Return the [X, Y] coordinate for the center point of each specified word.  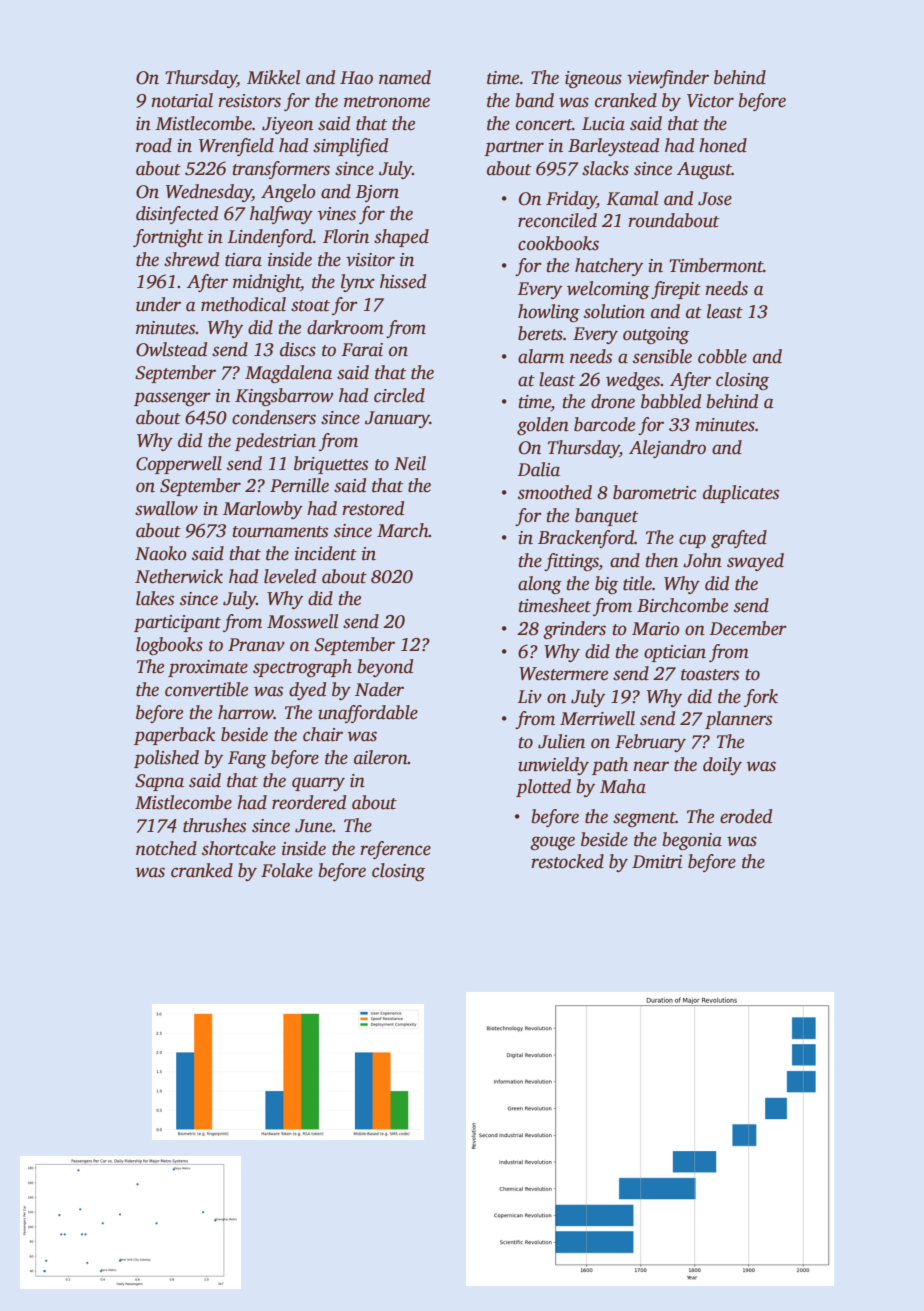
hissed [403, 281]
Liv [529, 696]
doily [722, 766]
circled [399, 395]
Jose [715, 199]
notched [166, 848]
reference [395, 850]
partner [514, 148]
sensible [662, 356]
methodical [243, 304]
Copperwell [179, 465]
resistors [249, 101]
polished [166, 759]
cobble [722, 356]
